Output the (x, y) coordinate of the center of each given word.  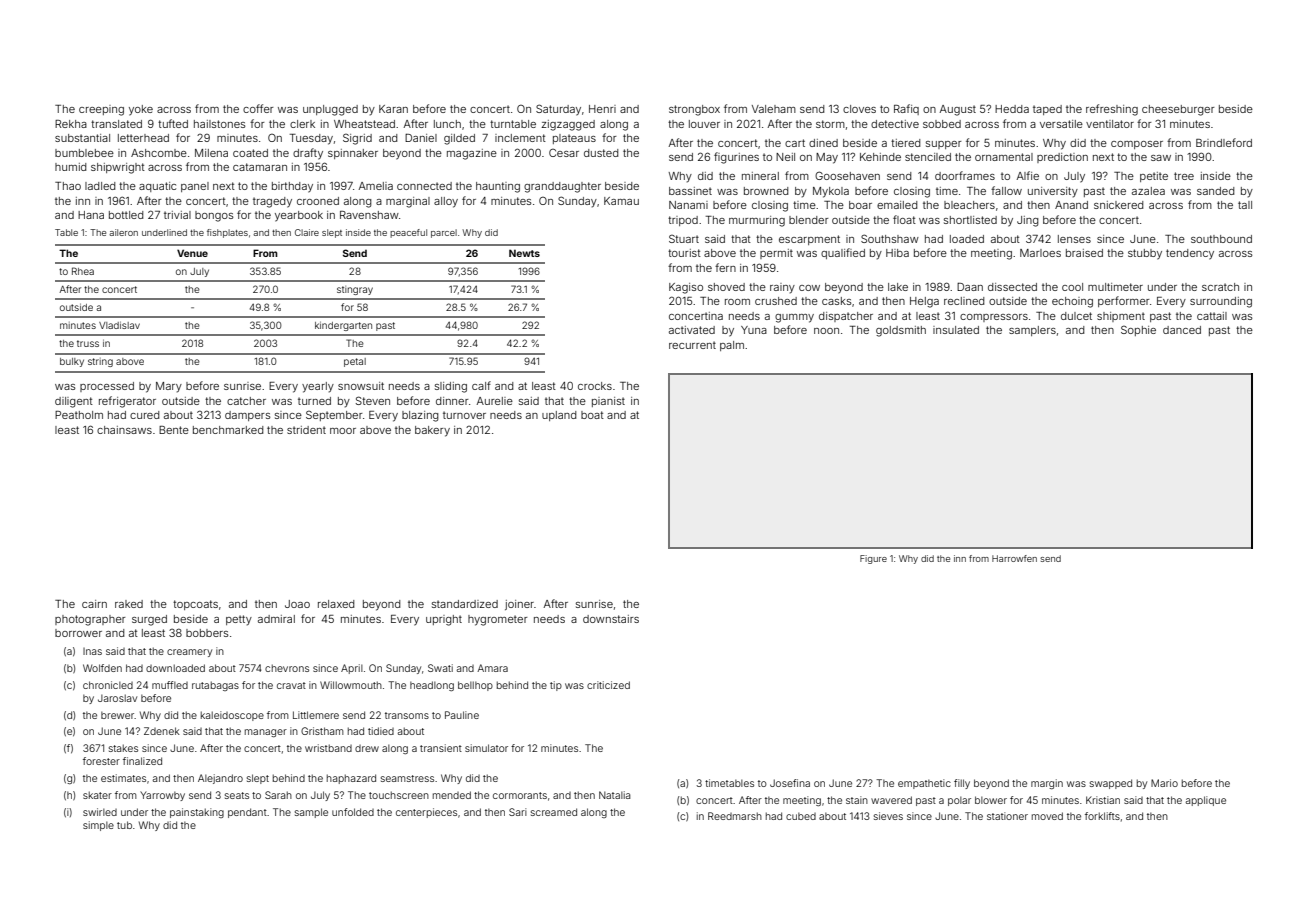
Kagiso (686, 288)
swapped (1111, 784)
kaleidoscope (232, 716)
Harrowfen (1014, 558)
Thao (68, 186)
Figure (873, 559)
